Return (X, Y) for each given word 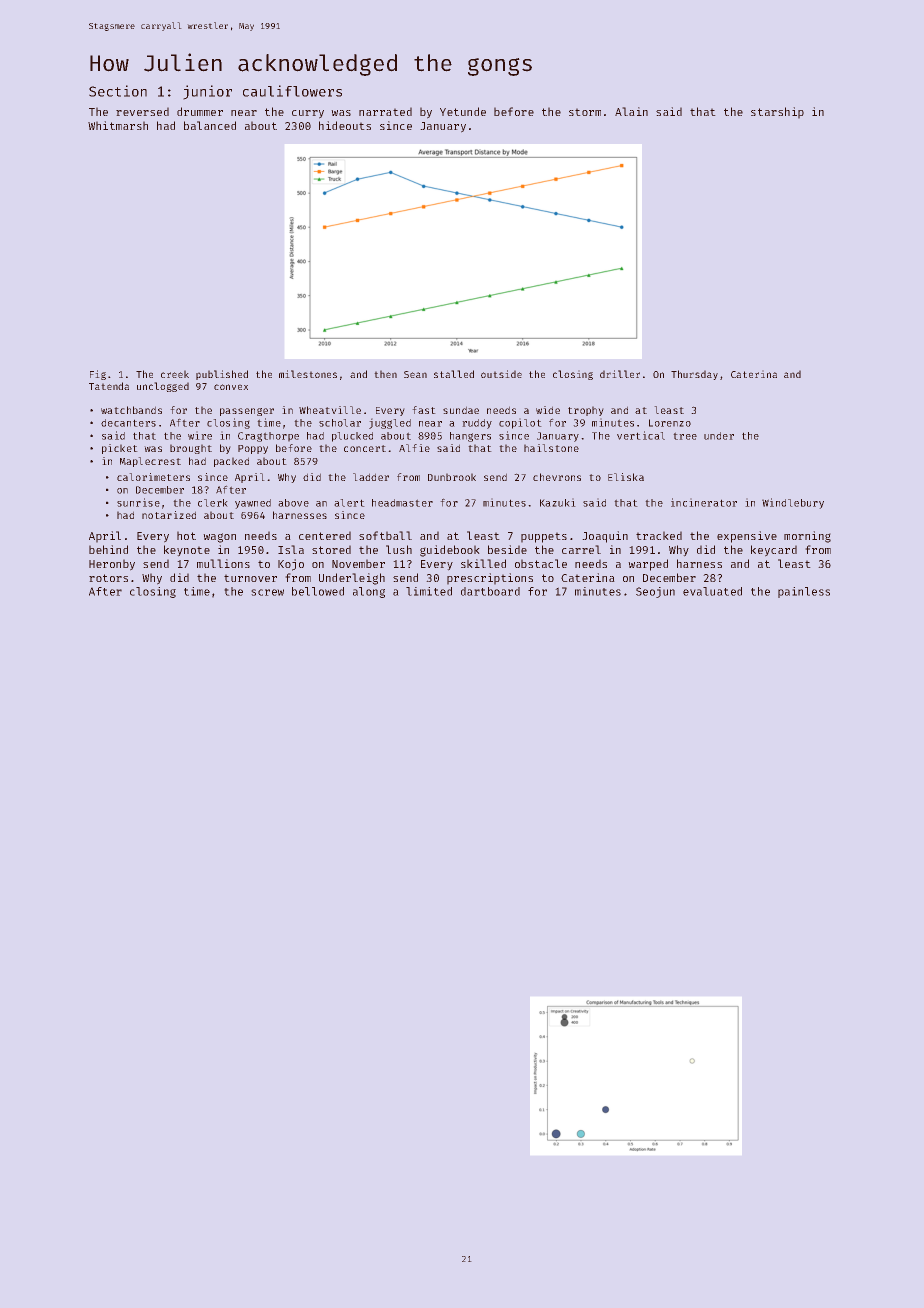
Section (118, 91)
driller (620, 374)
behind (108, 549)
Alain (631, 111)
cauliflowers (292, 91)
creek (175, 374)
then (386, 374)
